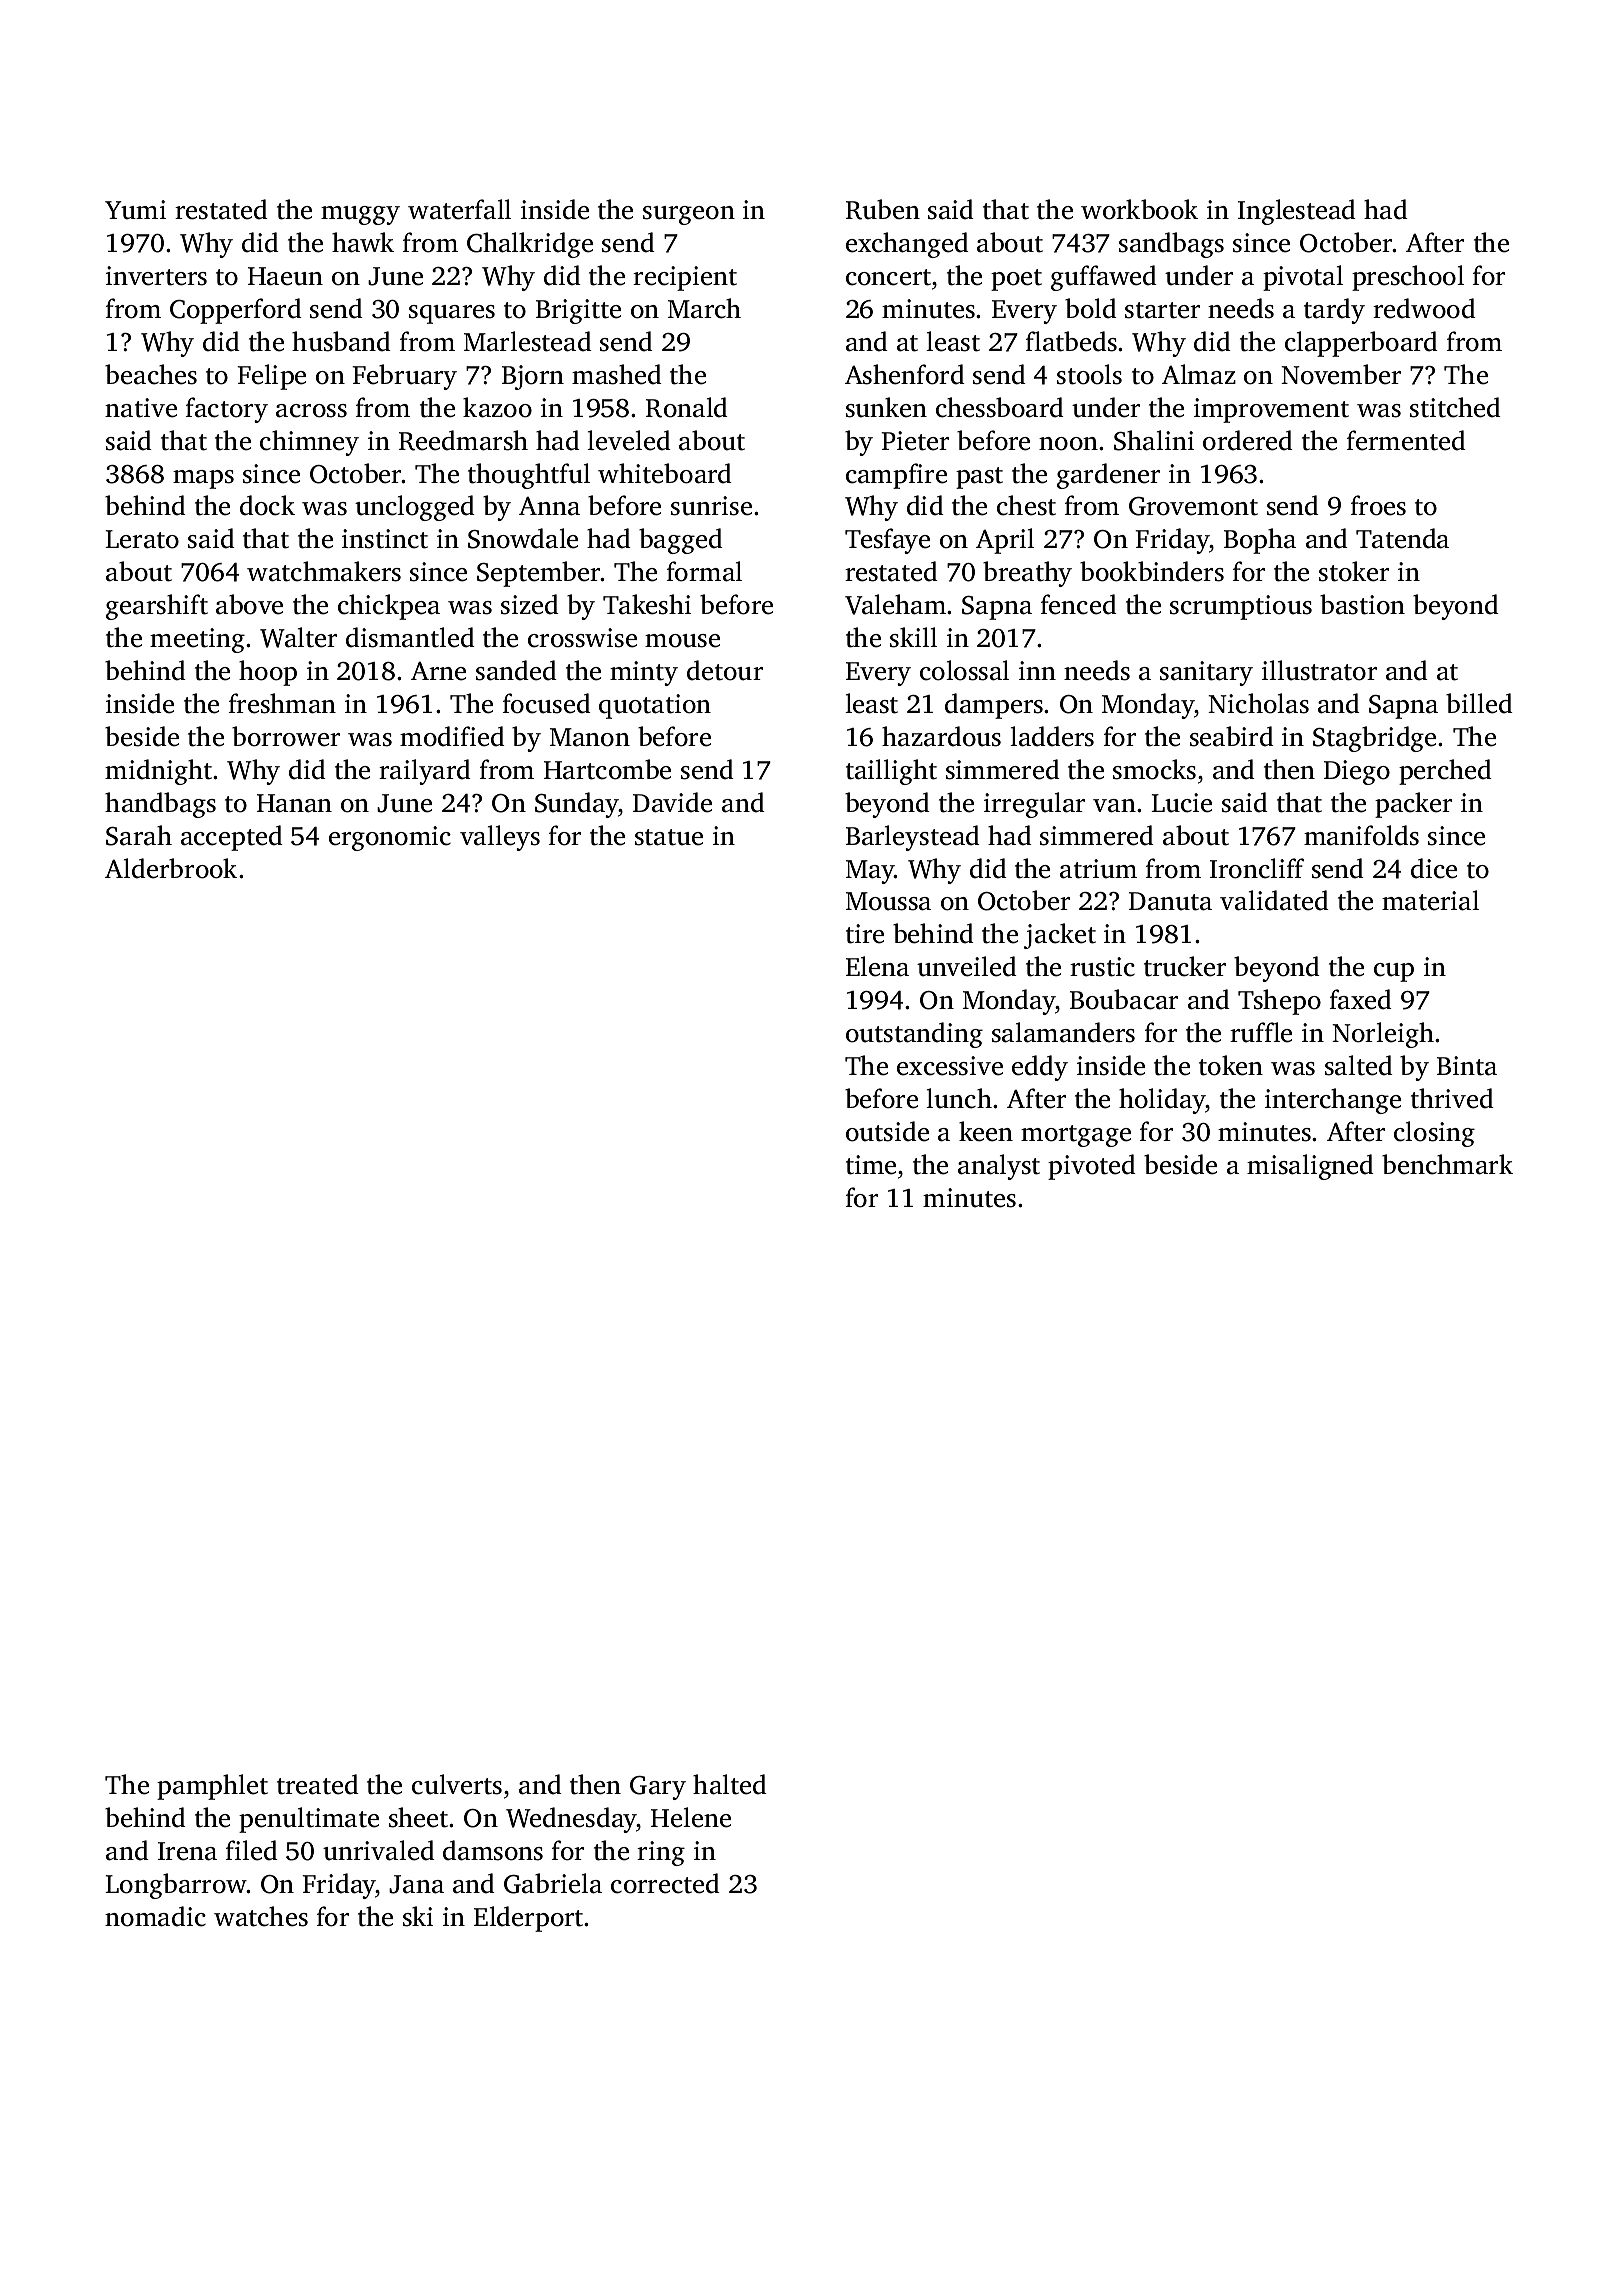  I want to click on nomadic, so click(155, 1916).
